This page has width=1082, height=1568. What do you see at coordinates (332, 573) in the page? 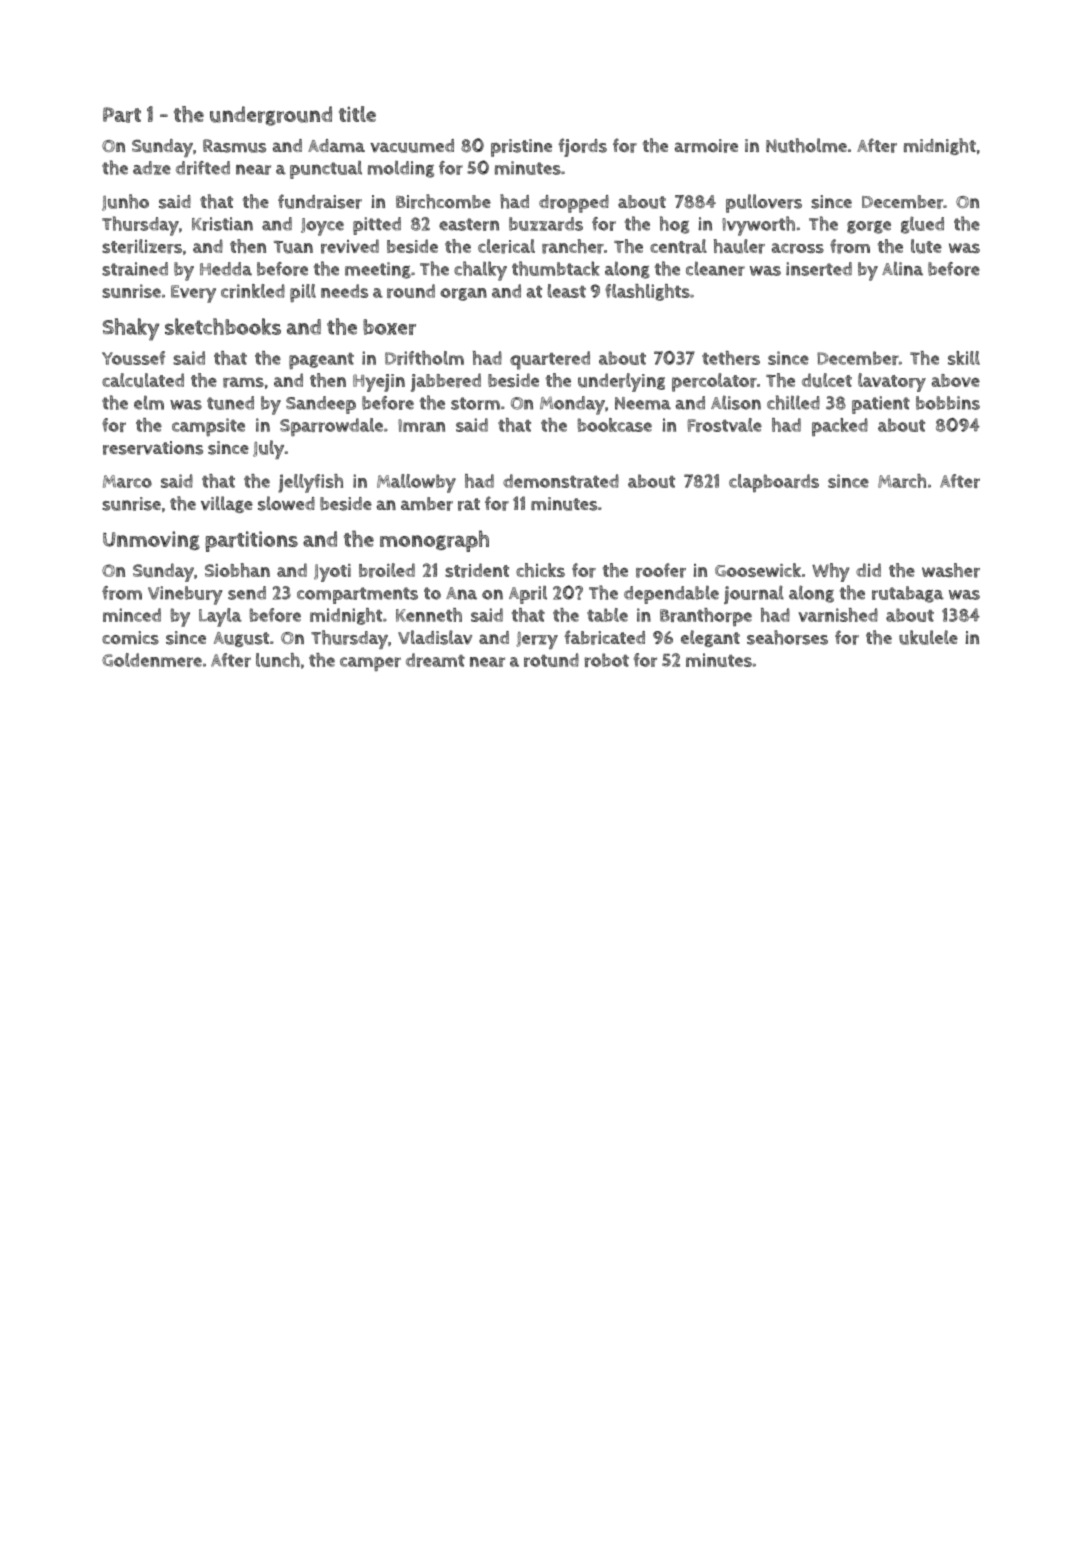
I see `Jyoti` at bounding box center [332, 573].
